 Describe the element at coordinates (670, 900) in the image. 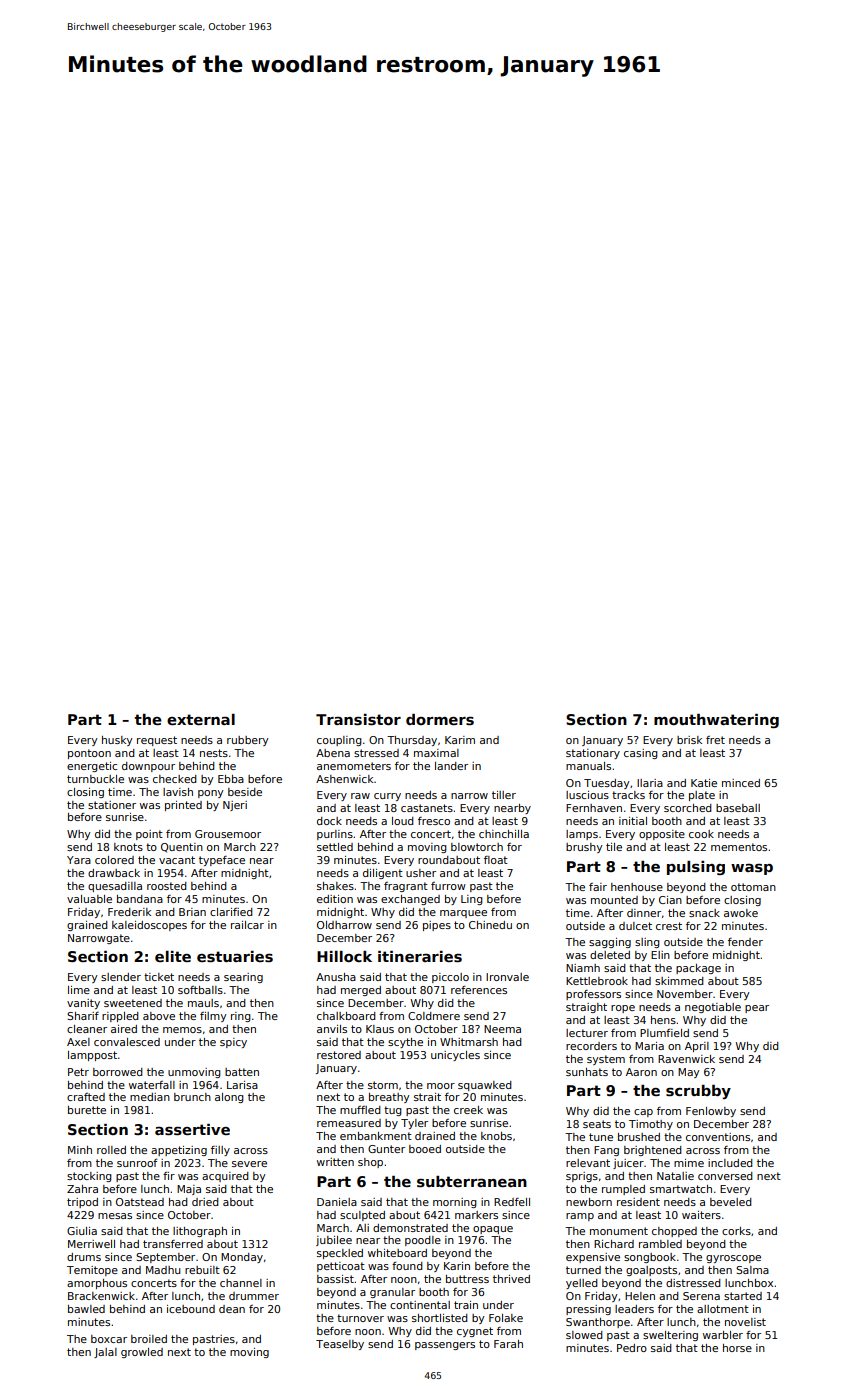

I see `Cian` at that location.
